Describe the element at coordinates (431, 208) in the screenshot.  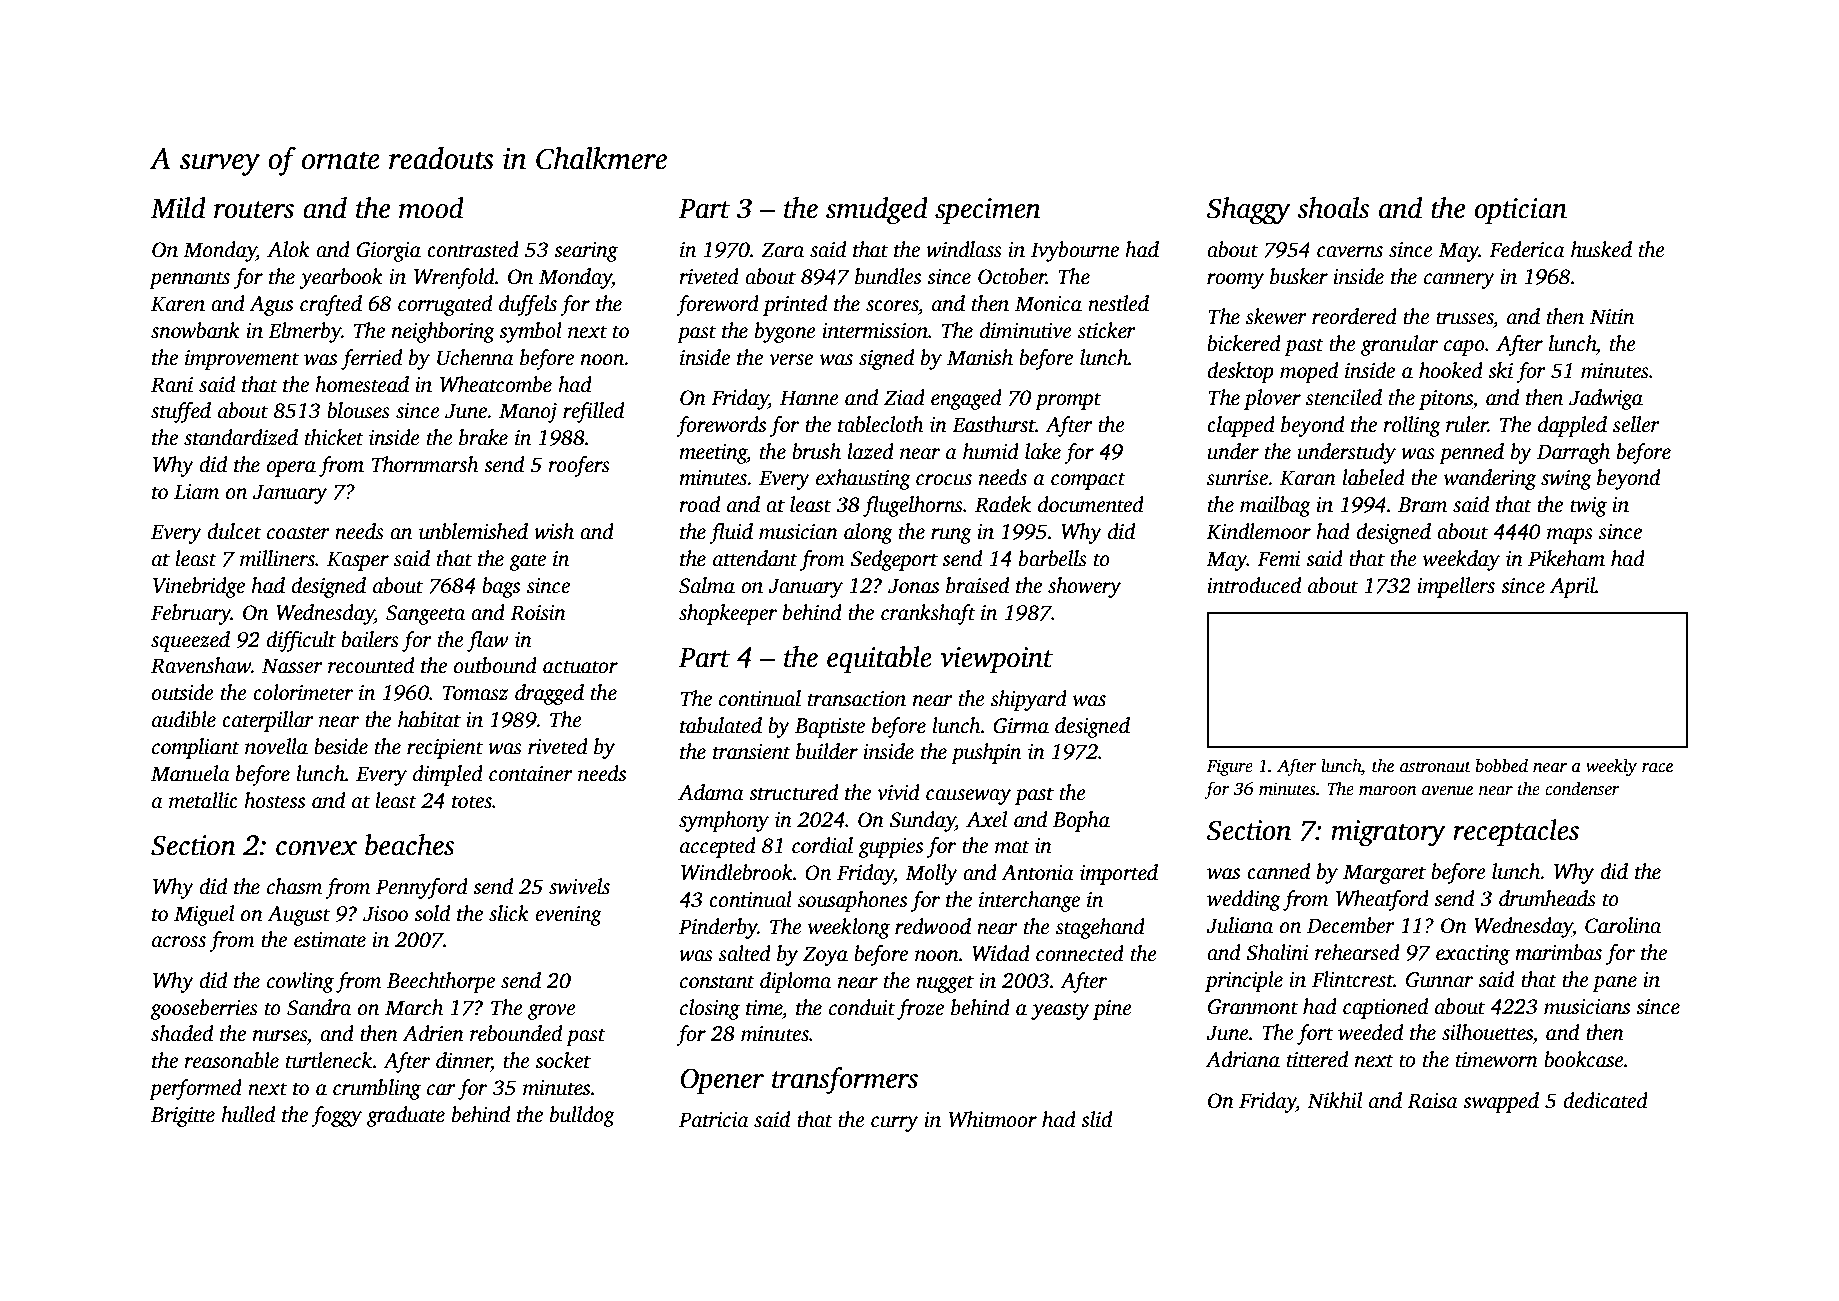
I see `mood` at that location.
